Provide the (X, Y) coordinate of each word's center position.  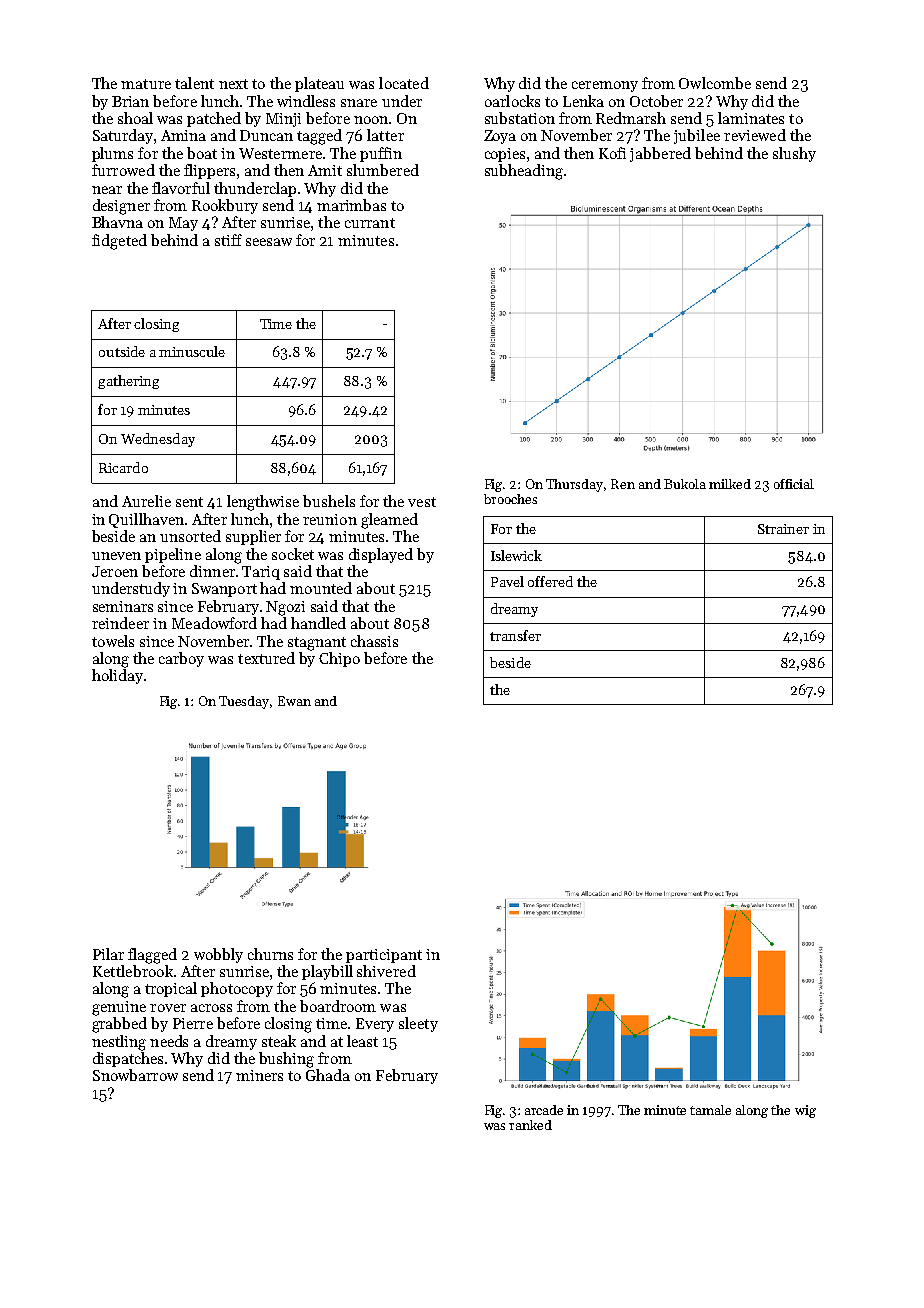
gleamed (389, 521)
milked (730, 484)
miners (259, 1075)
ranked (530, 1125)
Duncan (266, 135)
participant (384, 956)
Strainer (783, 529)
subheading (524, 172)
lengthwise (263, 503)
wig (805, 1111)
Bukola (685, 484)
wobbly (218, 955)
